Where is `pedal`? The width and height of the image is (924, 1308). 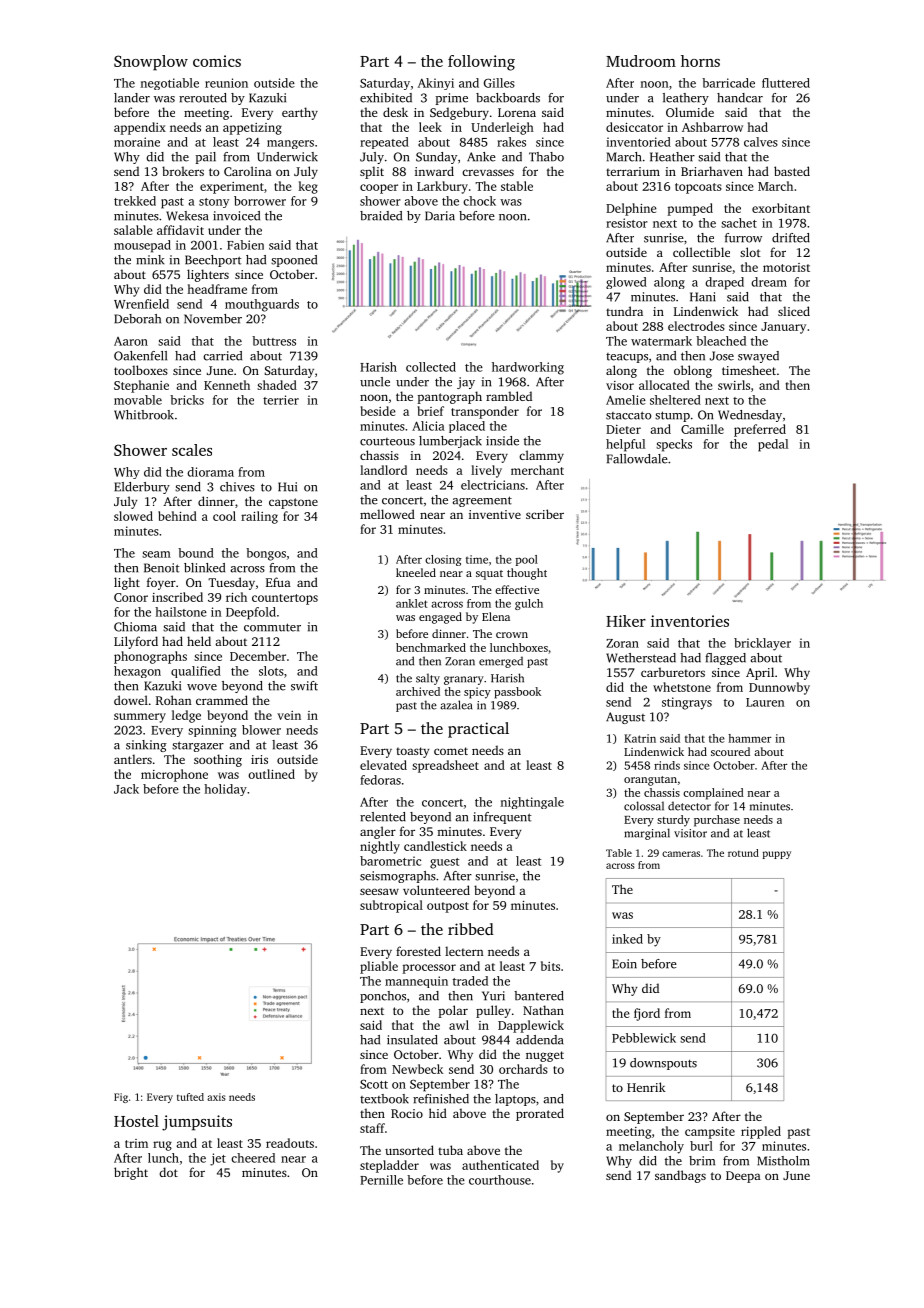
pedal is located at coordinates (773, 445).
